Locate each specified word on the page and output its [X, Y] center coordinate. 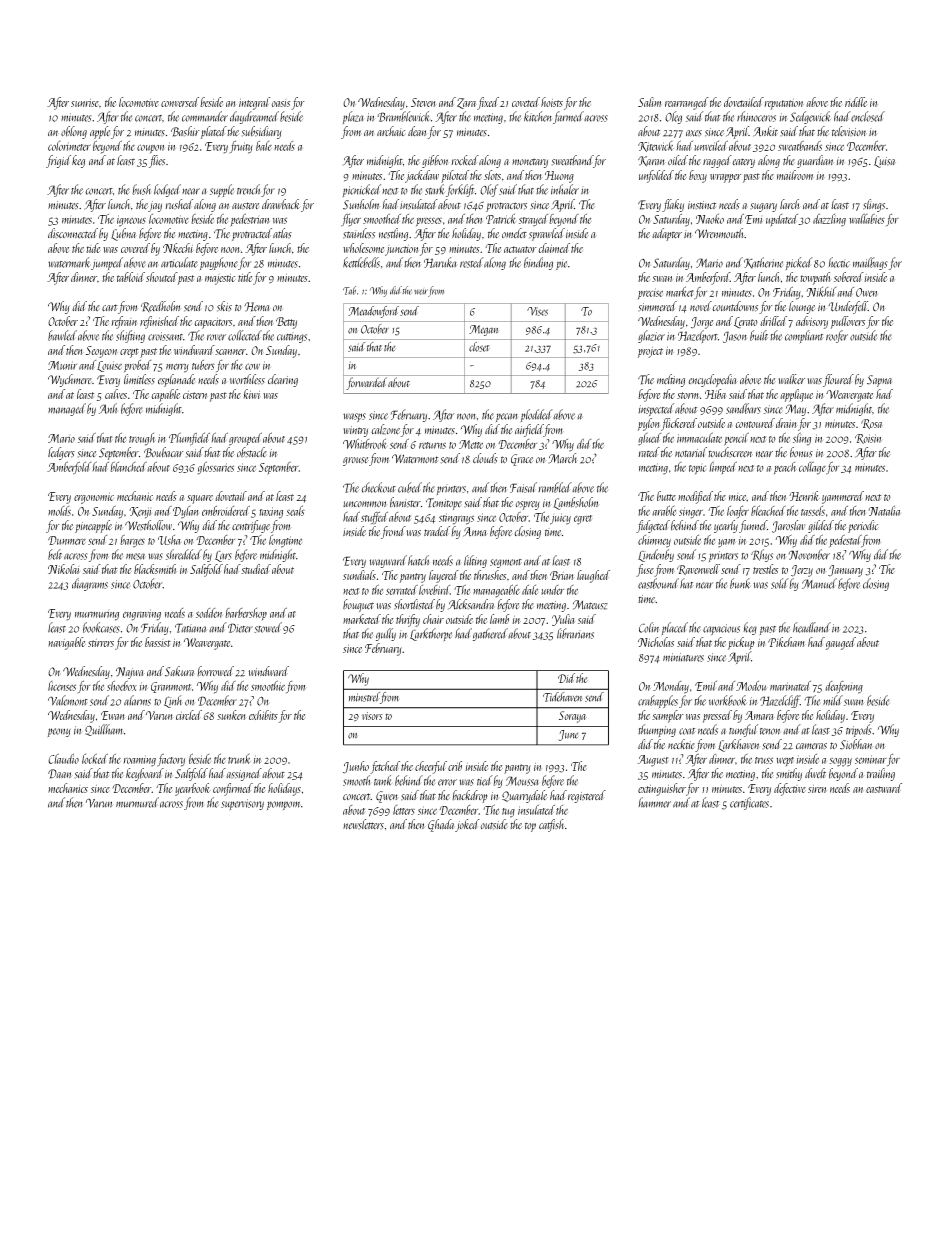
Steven [423, 102]
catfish [552, 825]
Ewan [113, 715]
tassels [813, 511]
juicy [560, 519]
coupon [150, 148]
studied [256, 569]
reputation [783, 104]
